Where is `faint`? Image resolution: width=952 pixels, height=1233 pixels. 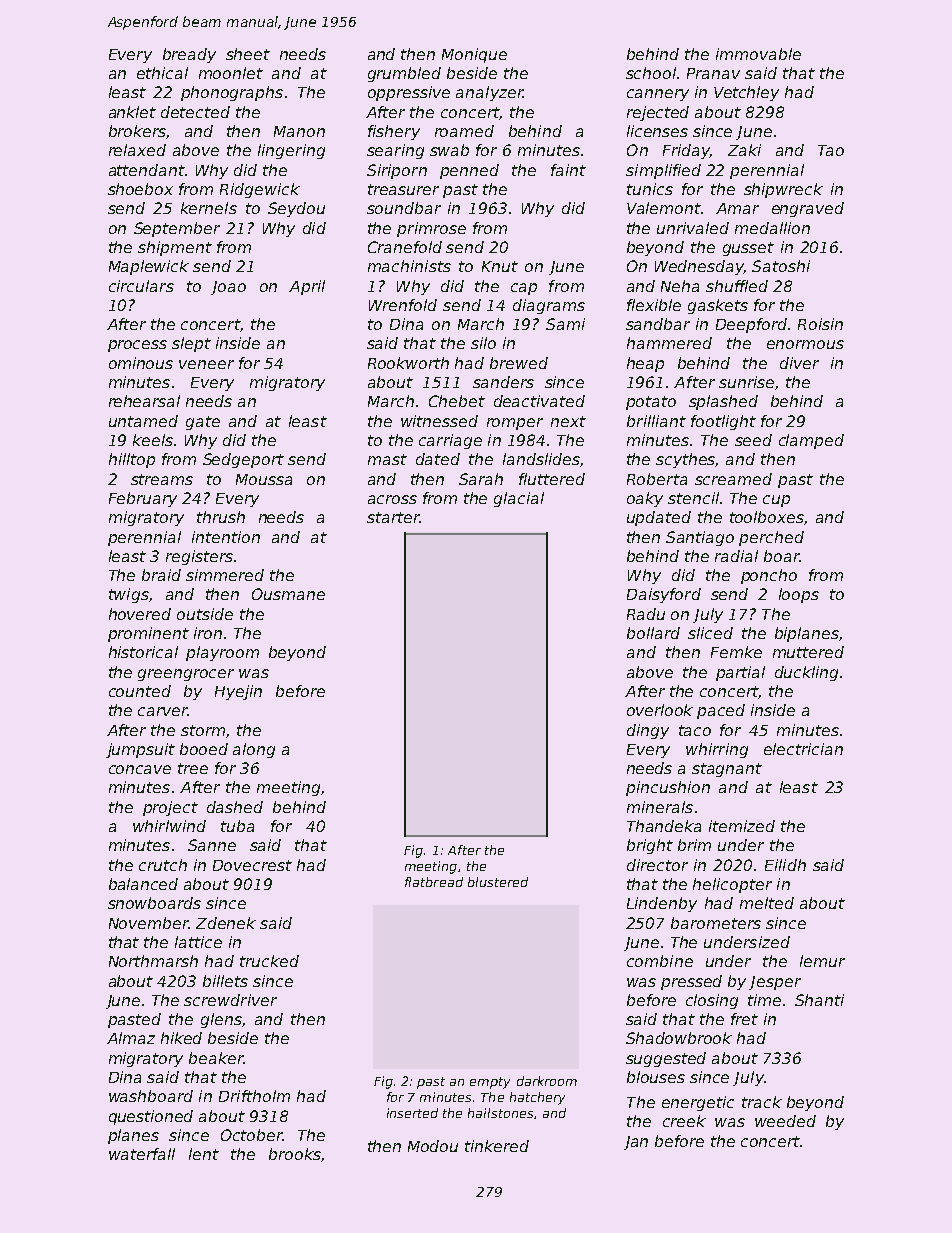
faint is located at coordinates (568, 170).
